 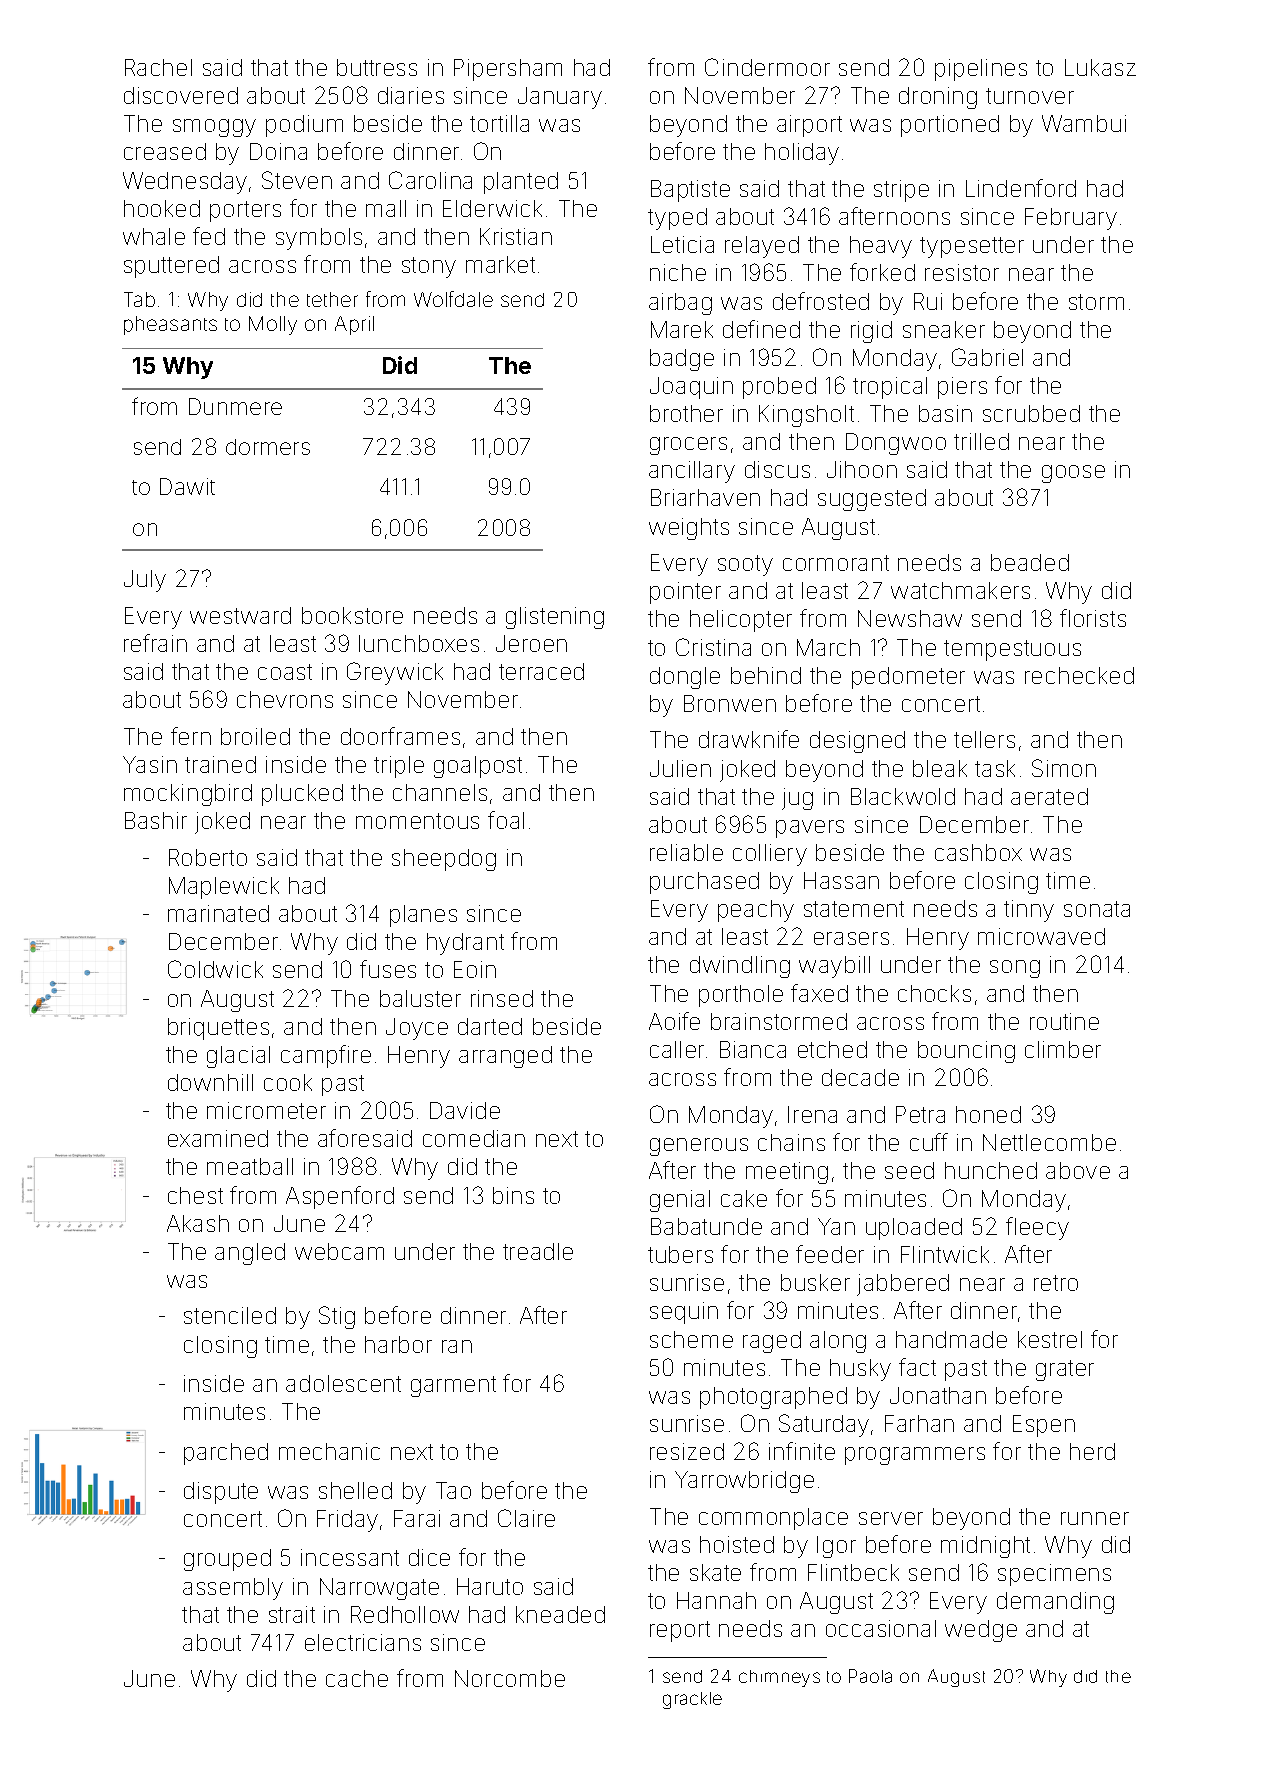 What do you see at coordinates (767, 67) in the screenshot?
I see `Cindermoor` at bounding box center [767, 67].
